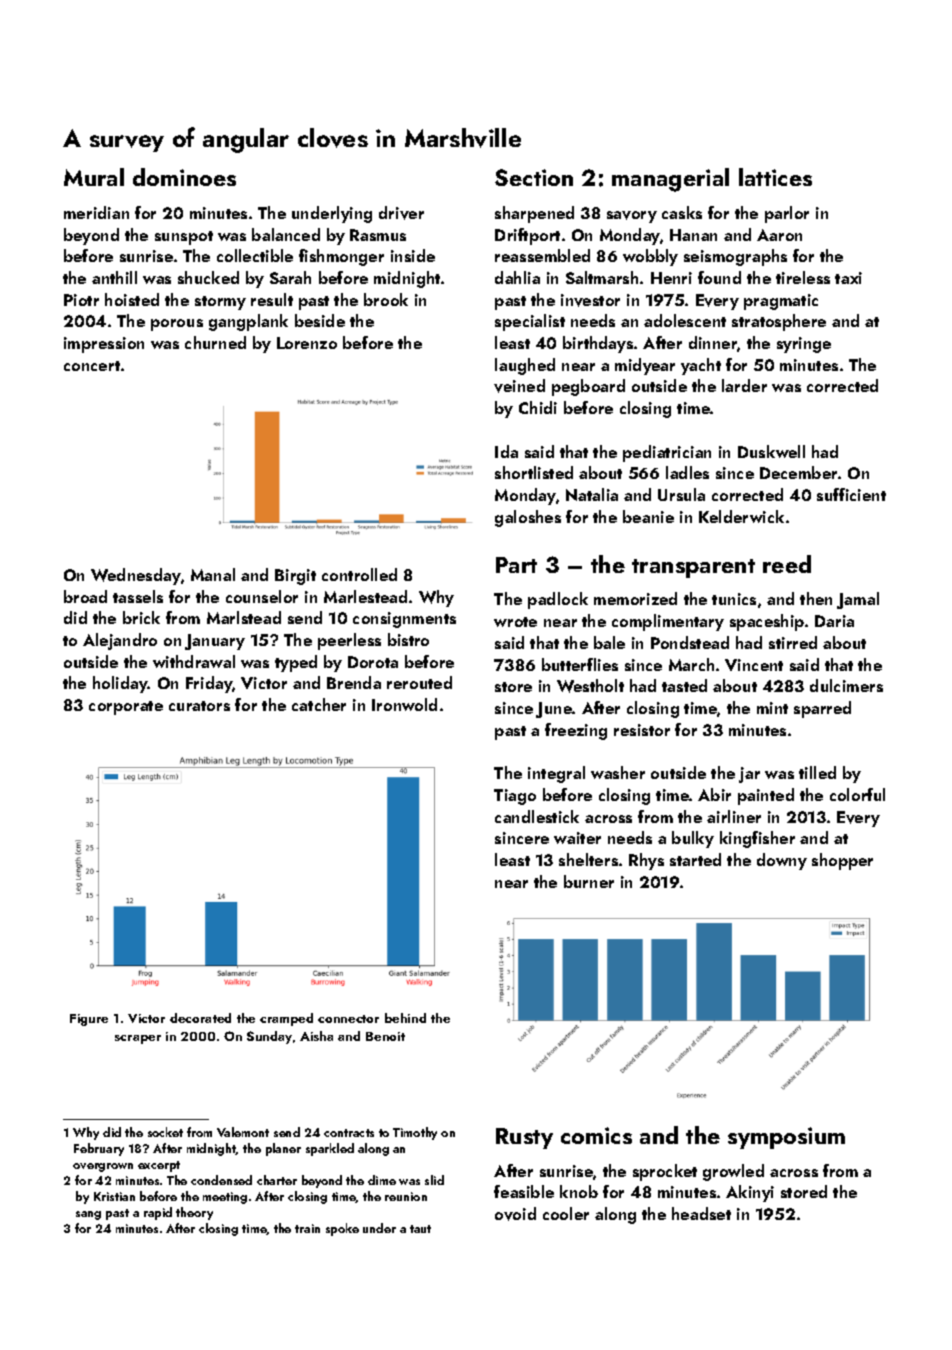  What do you see at coordinates (92, 366) in the screenshot?
I see `concert` at bounding box center [92, 366].
